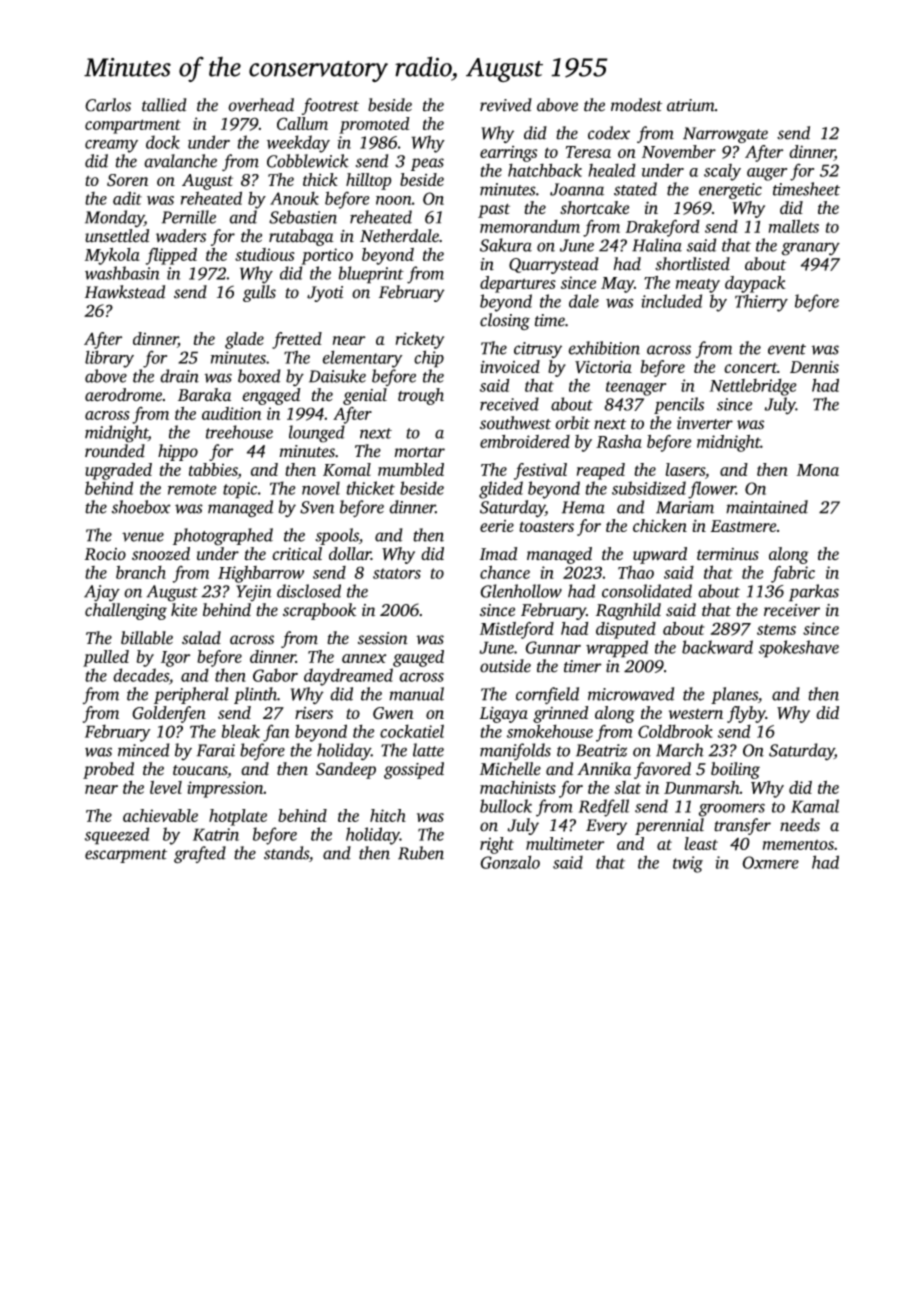  Describe the element at coordinates (115, 451) in the screenshot. I see `rounded` at that location.
